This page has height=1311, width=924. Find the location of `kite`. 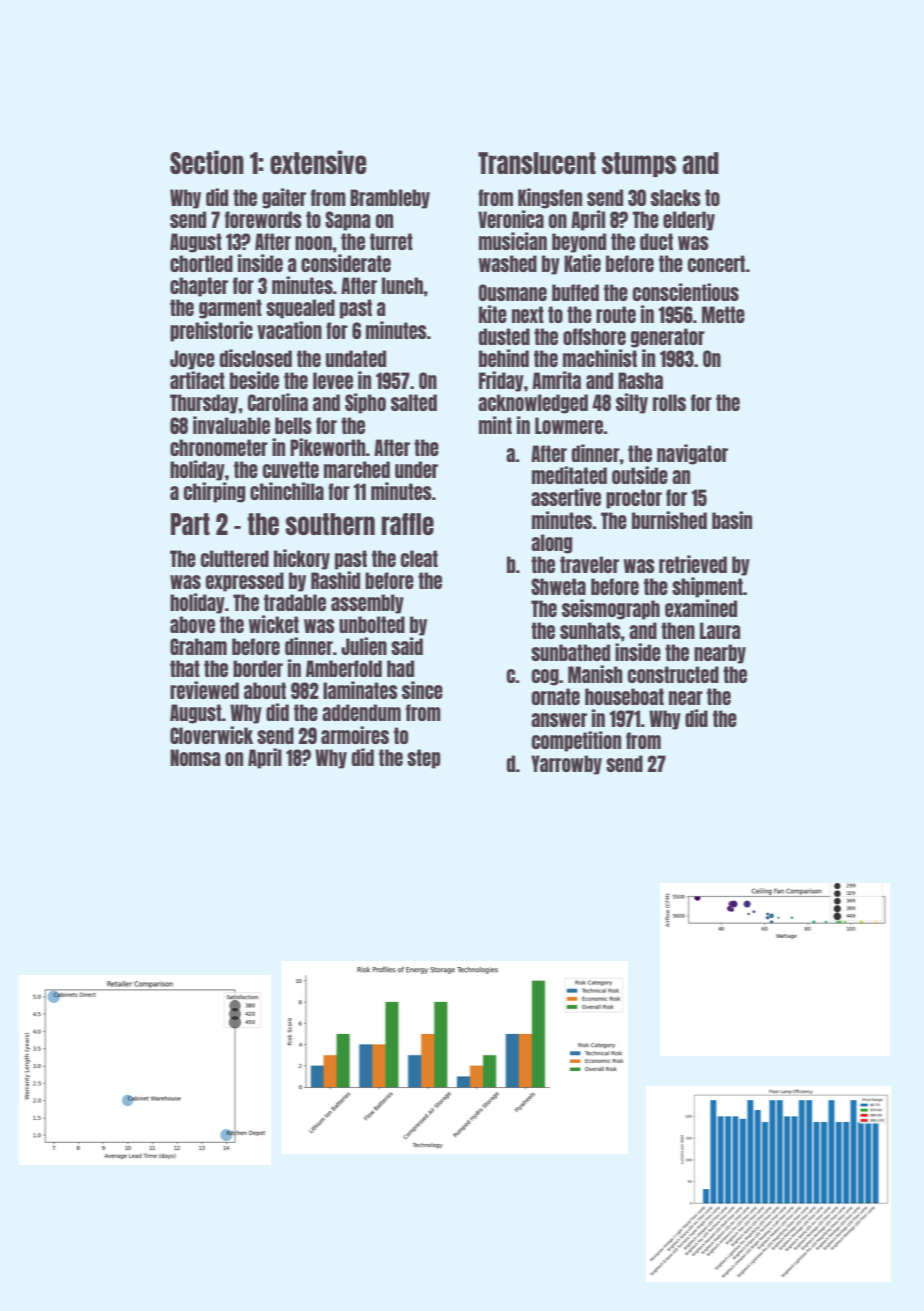

kite is located at coordinates (493, 314).
